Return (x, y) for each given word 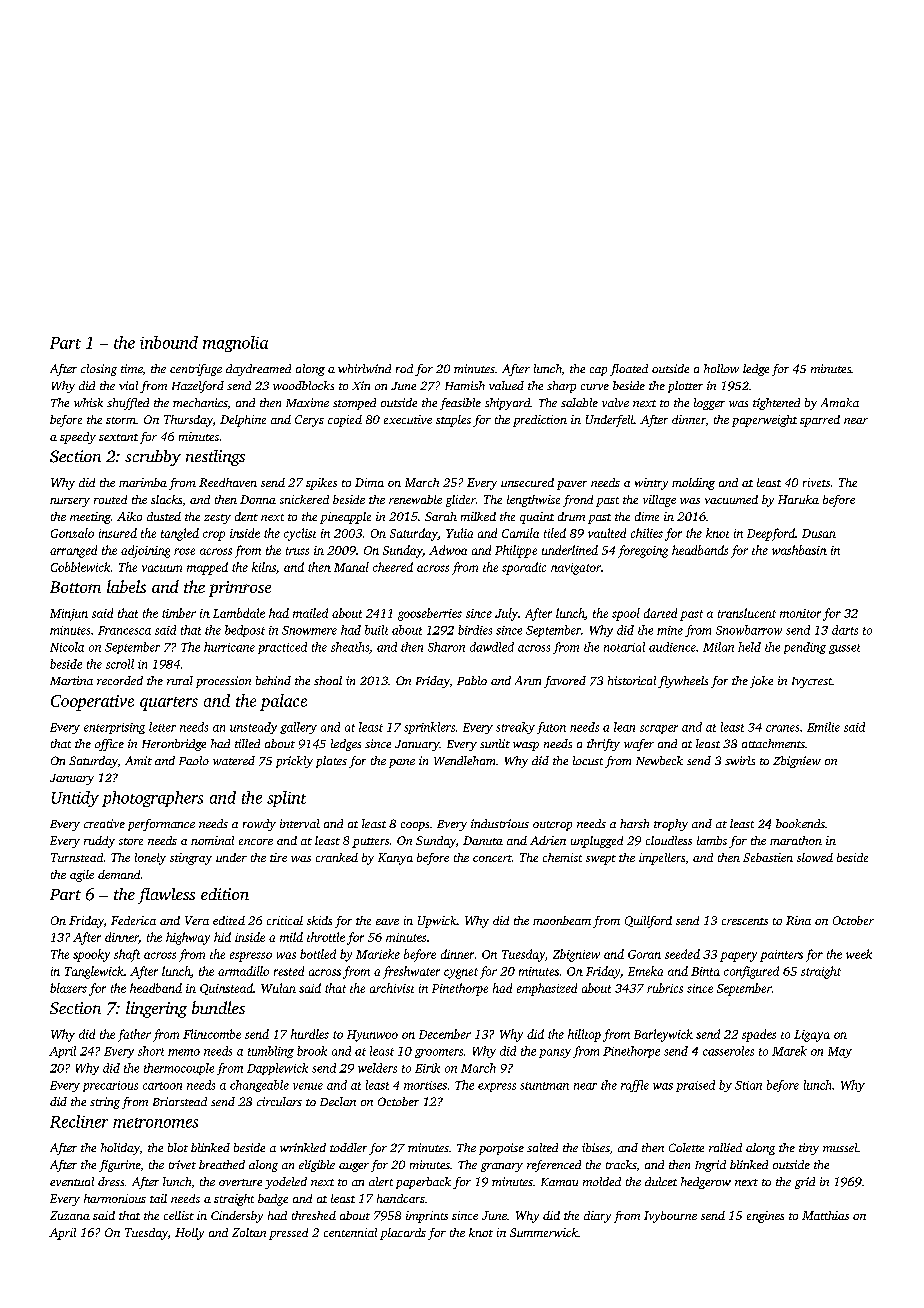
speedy (78, 438)
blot (178, 1147)
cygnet (461, 973)
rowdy (259, 825)
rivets (816, 482)
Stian (748, 1085)
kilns (264, 567)
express (497, 1087)
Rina (798, 920)
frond (578, 501)
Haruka (798, 499)
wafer (639, 745)
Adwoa (448, 550)
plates (331, 762)
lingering (156, 1009)
